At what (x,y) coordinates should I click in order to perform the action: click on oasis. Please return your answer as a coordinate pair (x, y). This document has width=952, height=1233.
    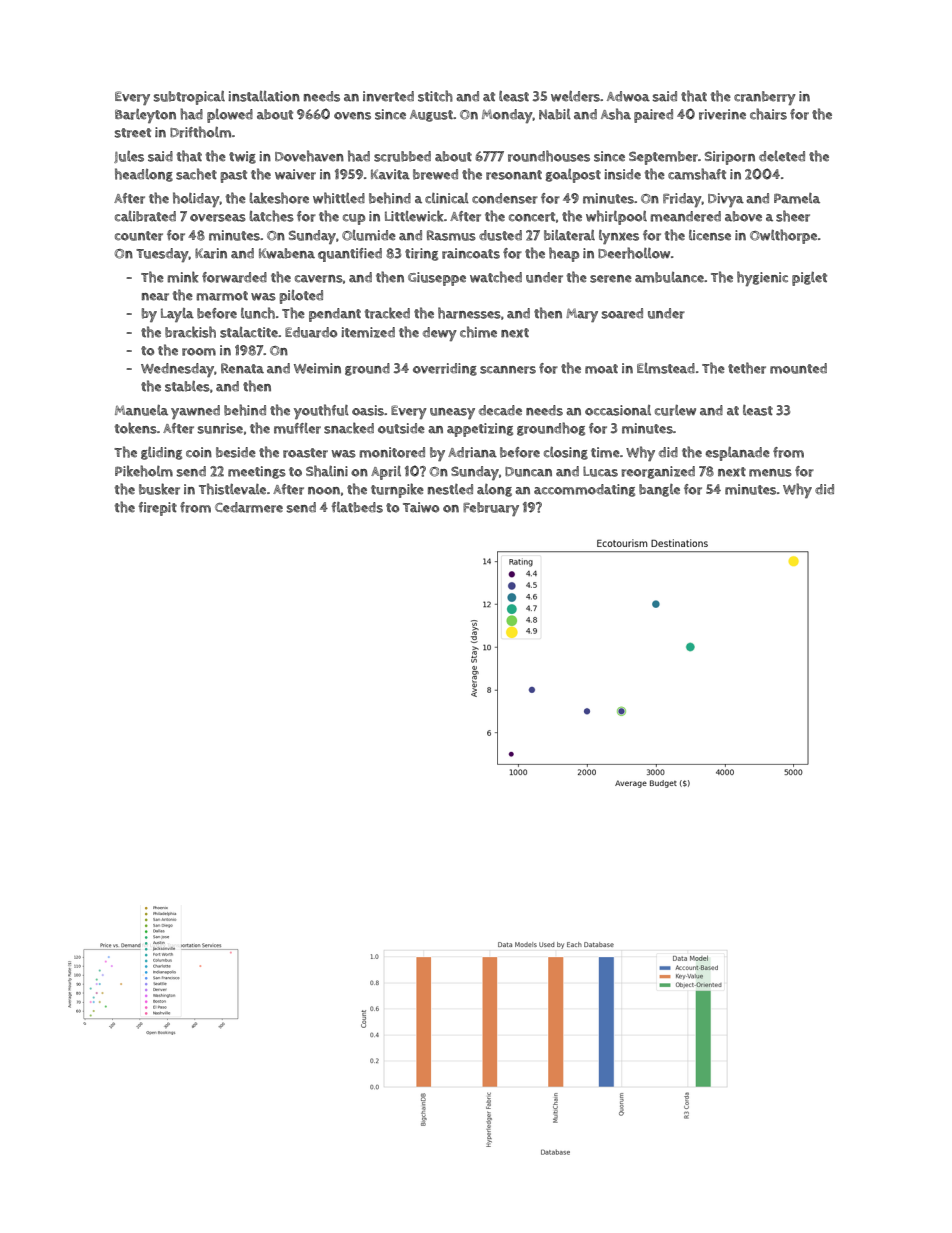
    Looking at the image, I should click on (368, 410).
